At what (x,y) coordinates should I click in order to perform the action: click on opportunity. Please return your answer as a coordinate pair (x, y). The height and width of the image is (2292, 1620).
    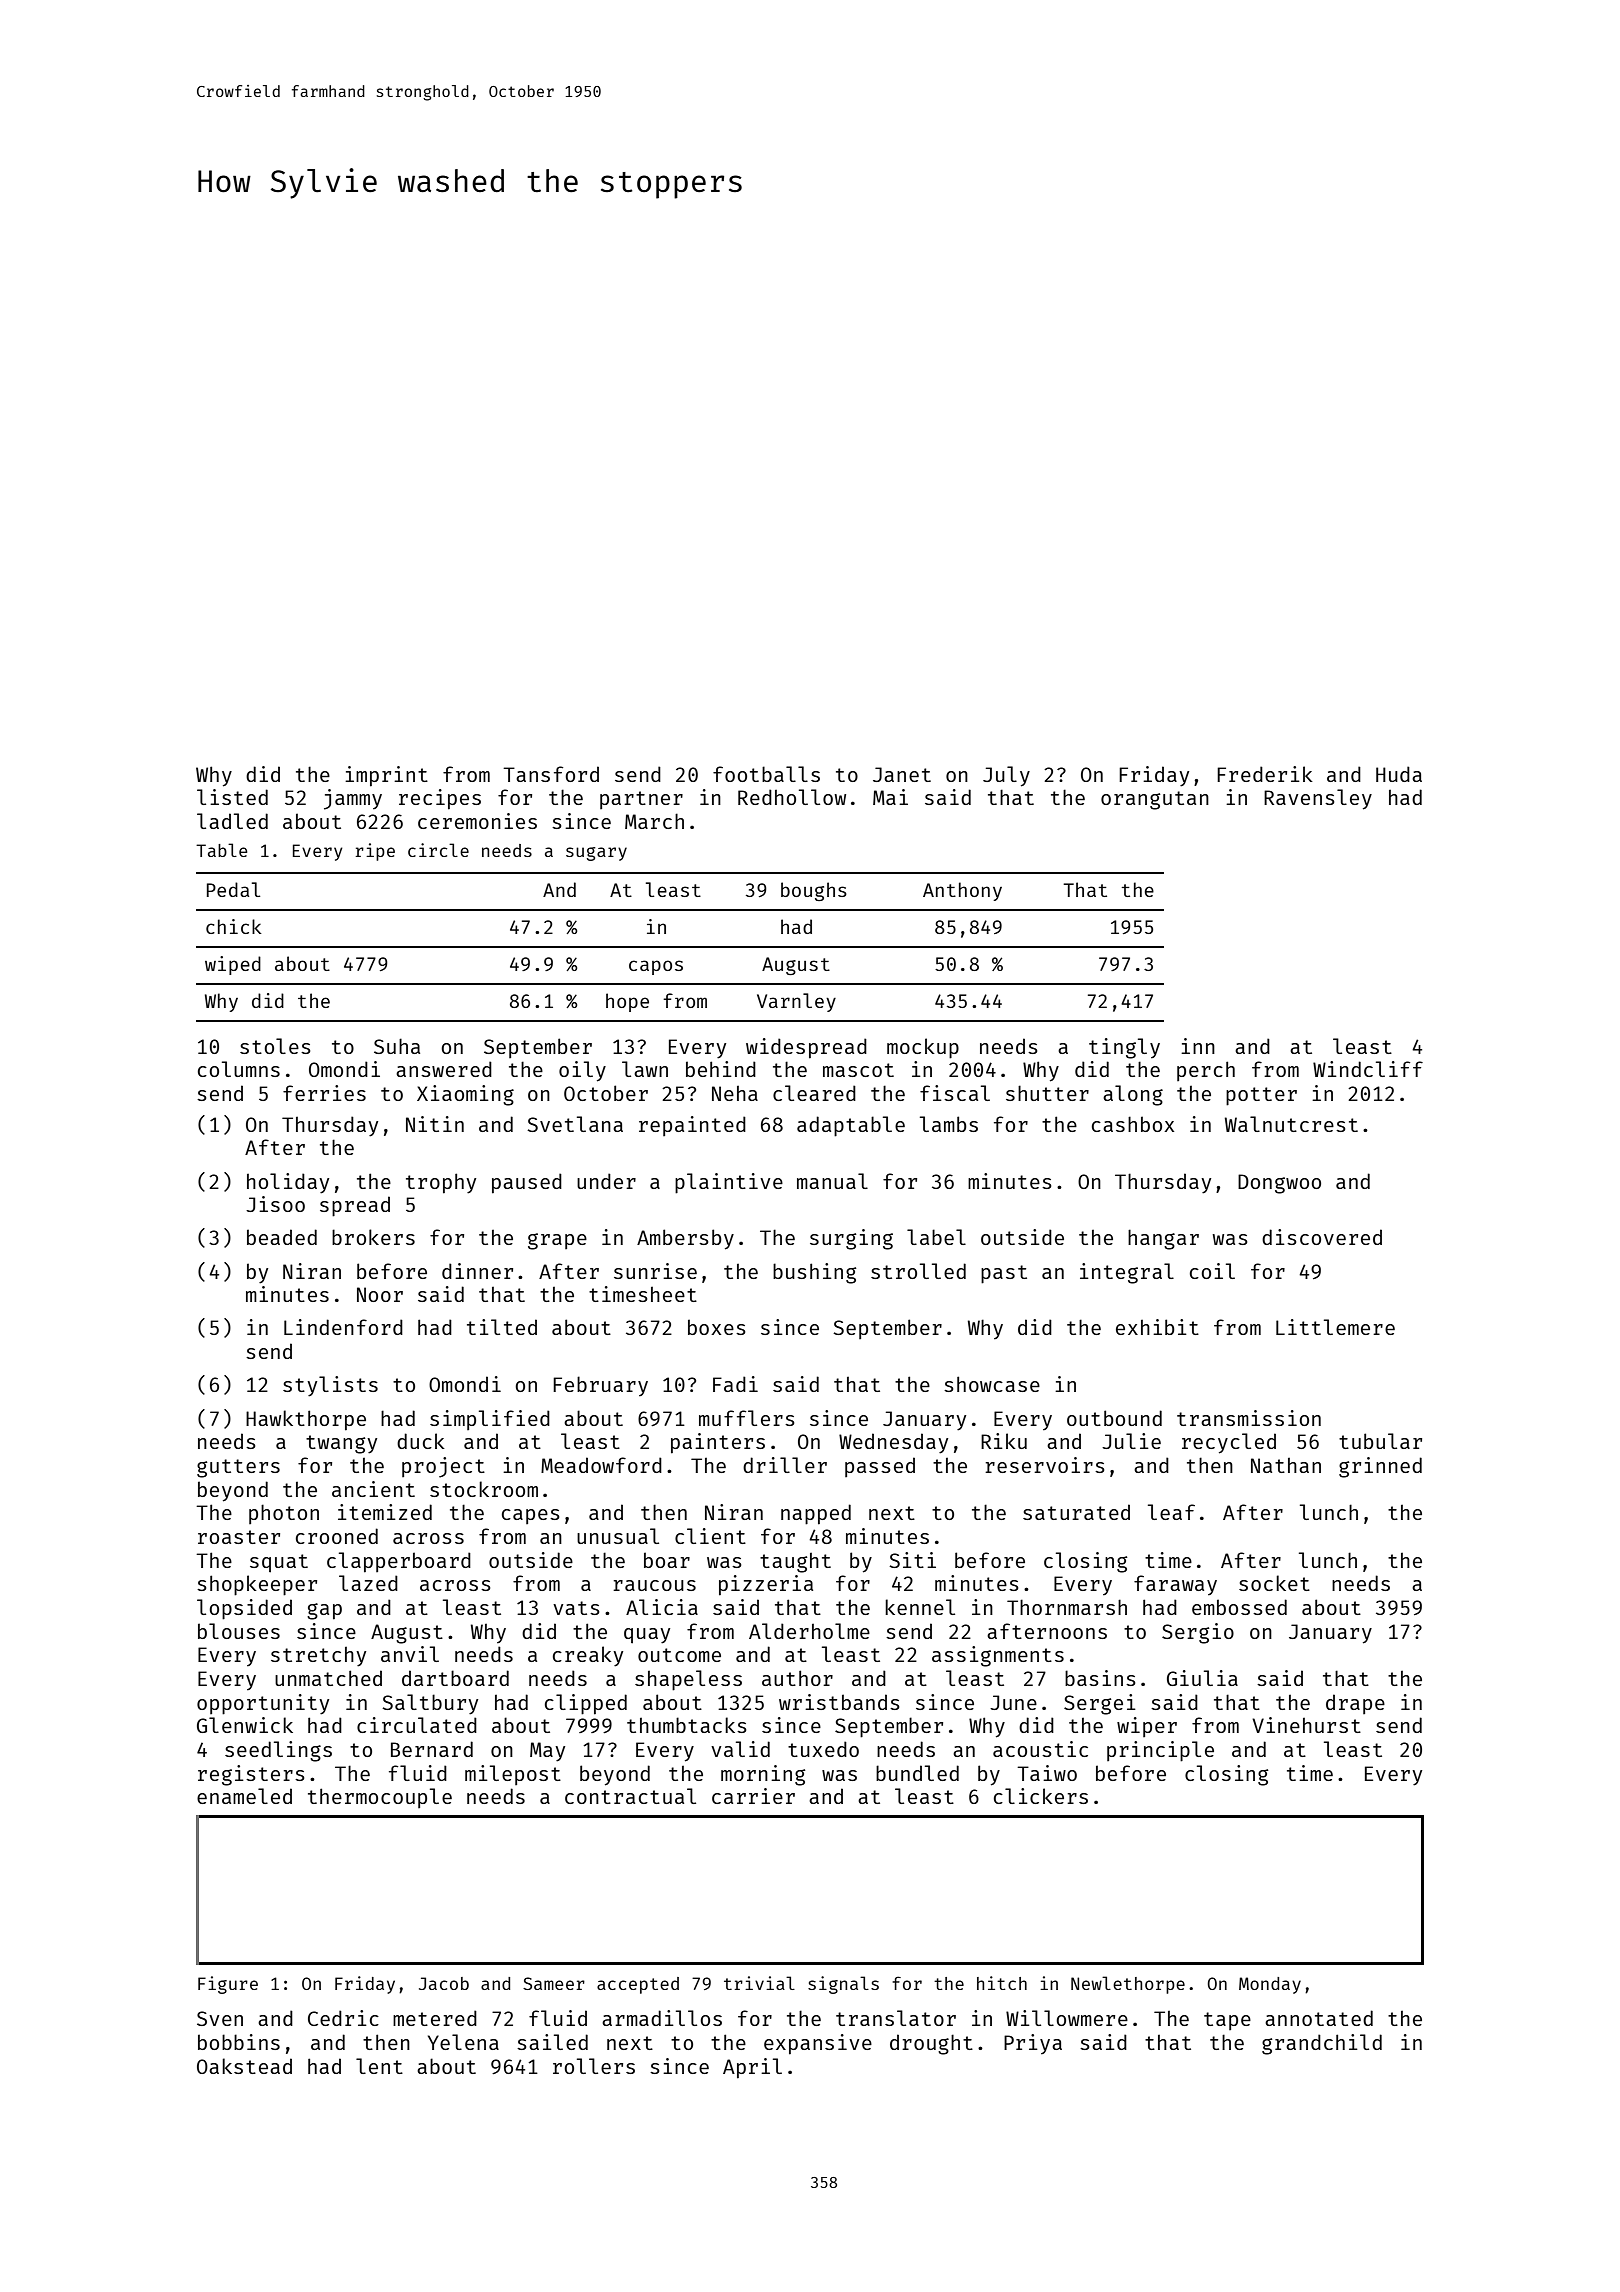
    Looking at the image, I should click on (263, 1704).
